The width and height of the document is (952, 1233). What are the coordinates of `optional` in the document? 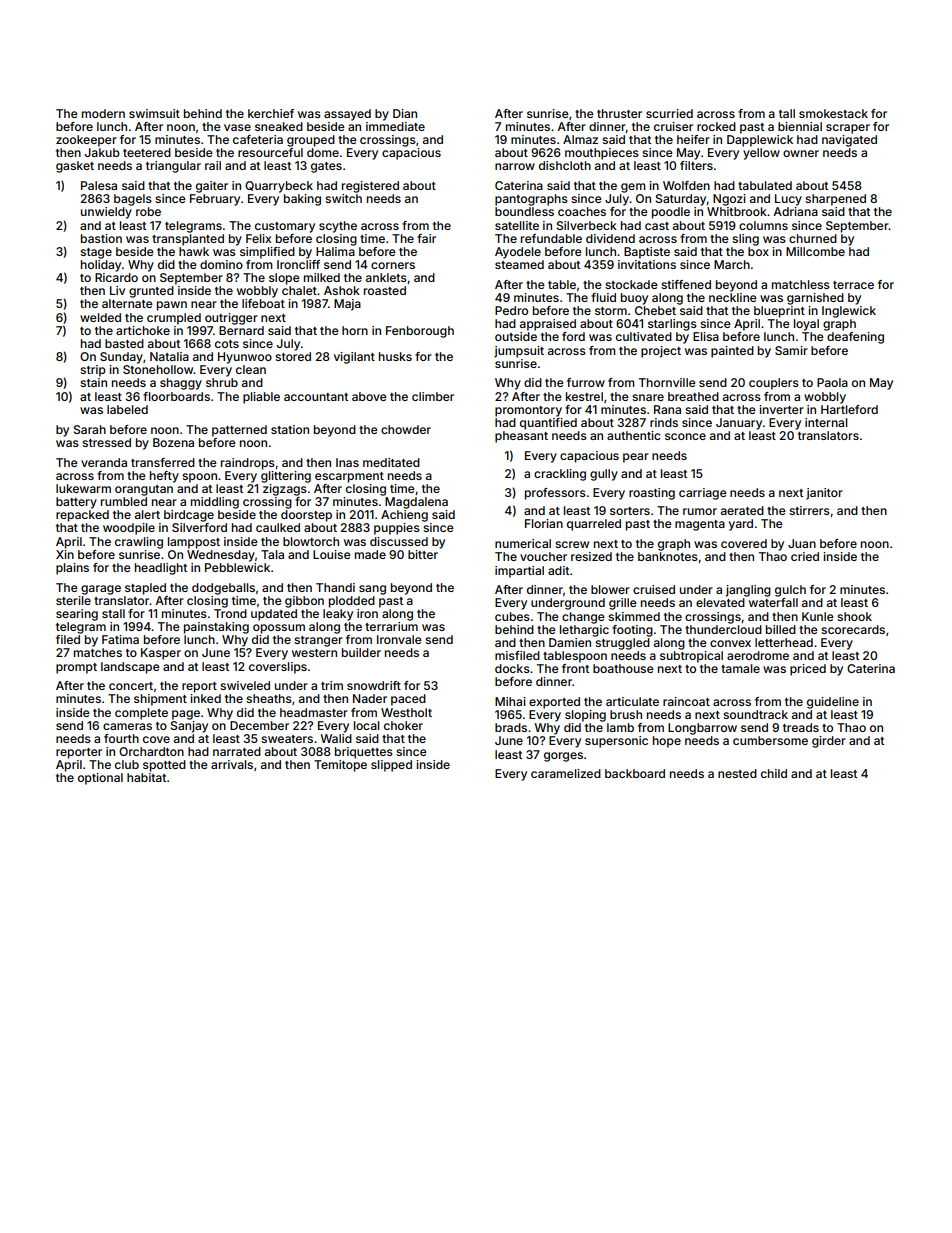 It's located at (100, 779).
